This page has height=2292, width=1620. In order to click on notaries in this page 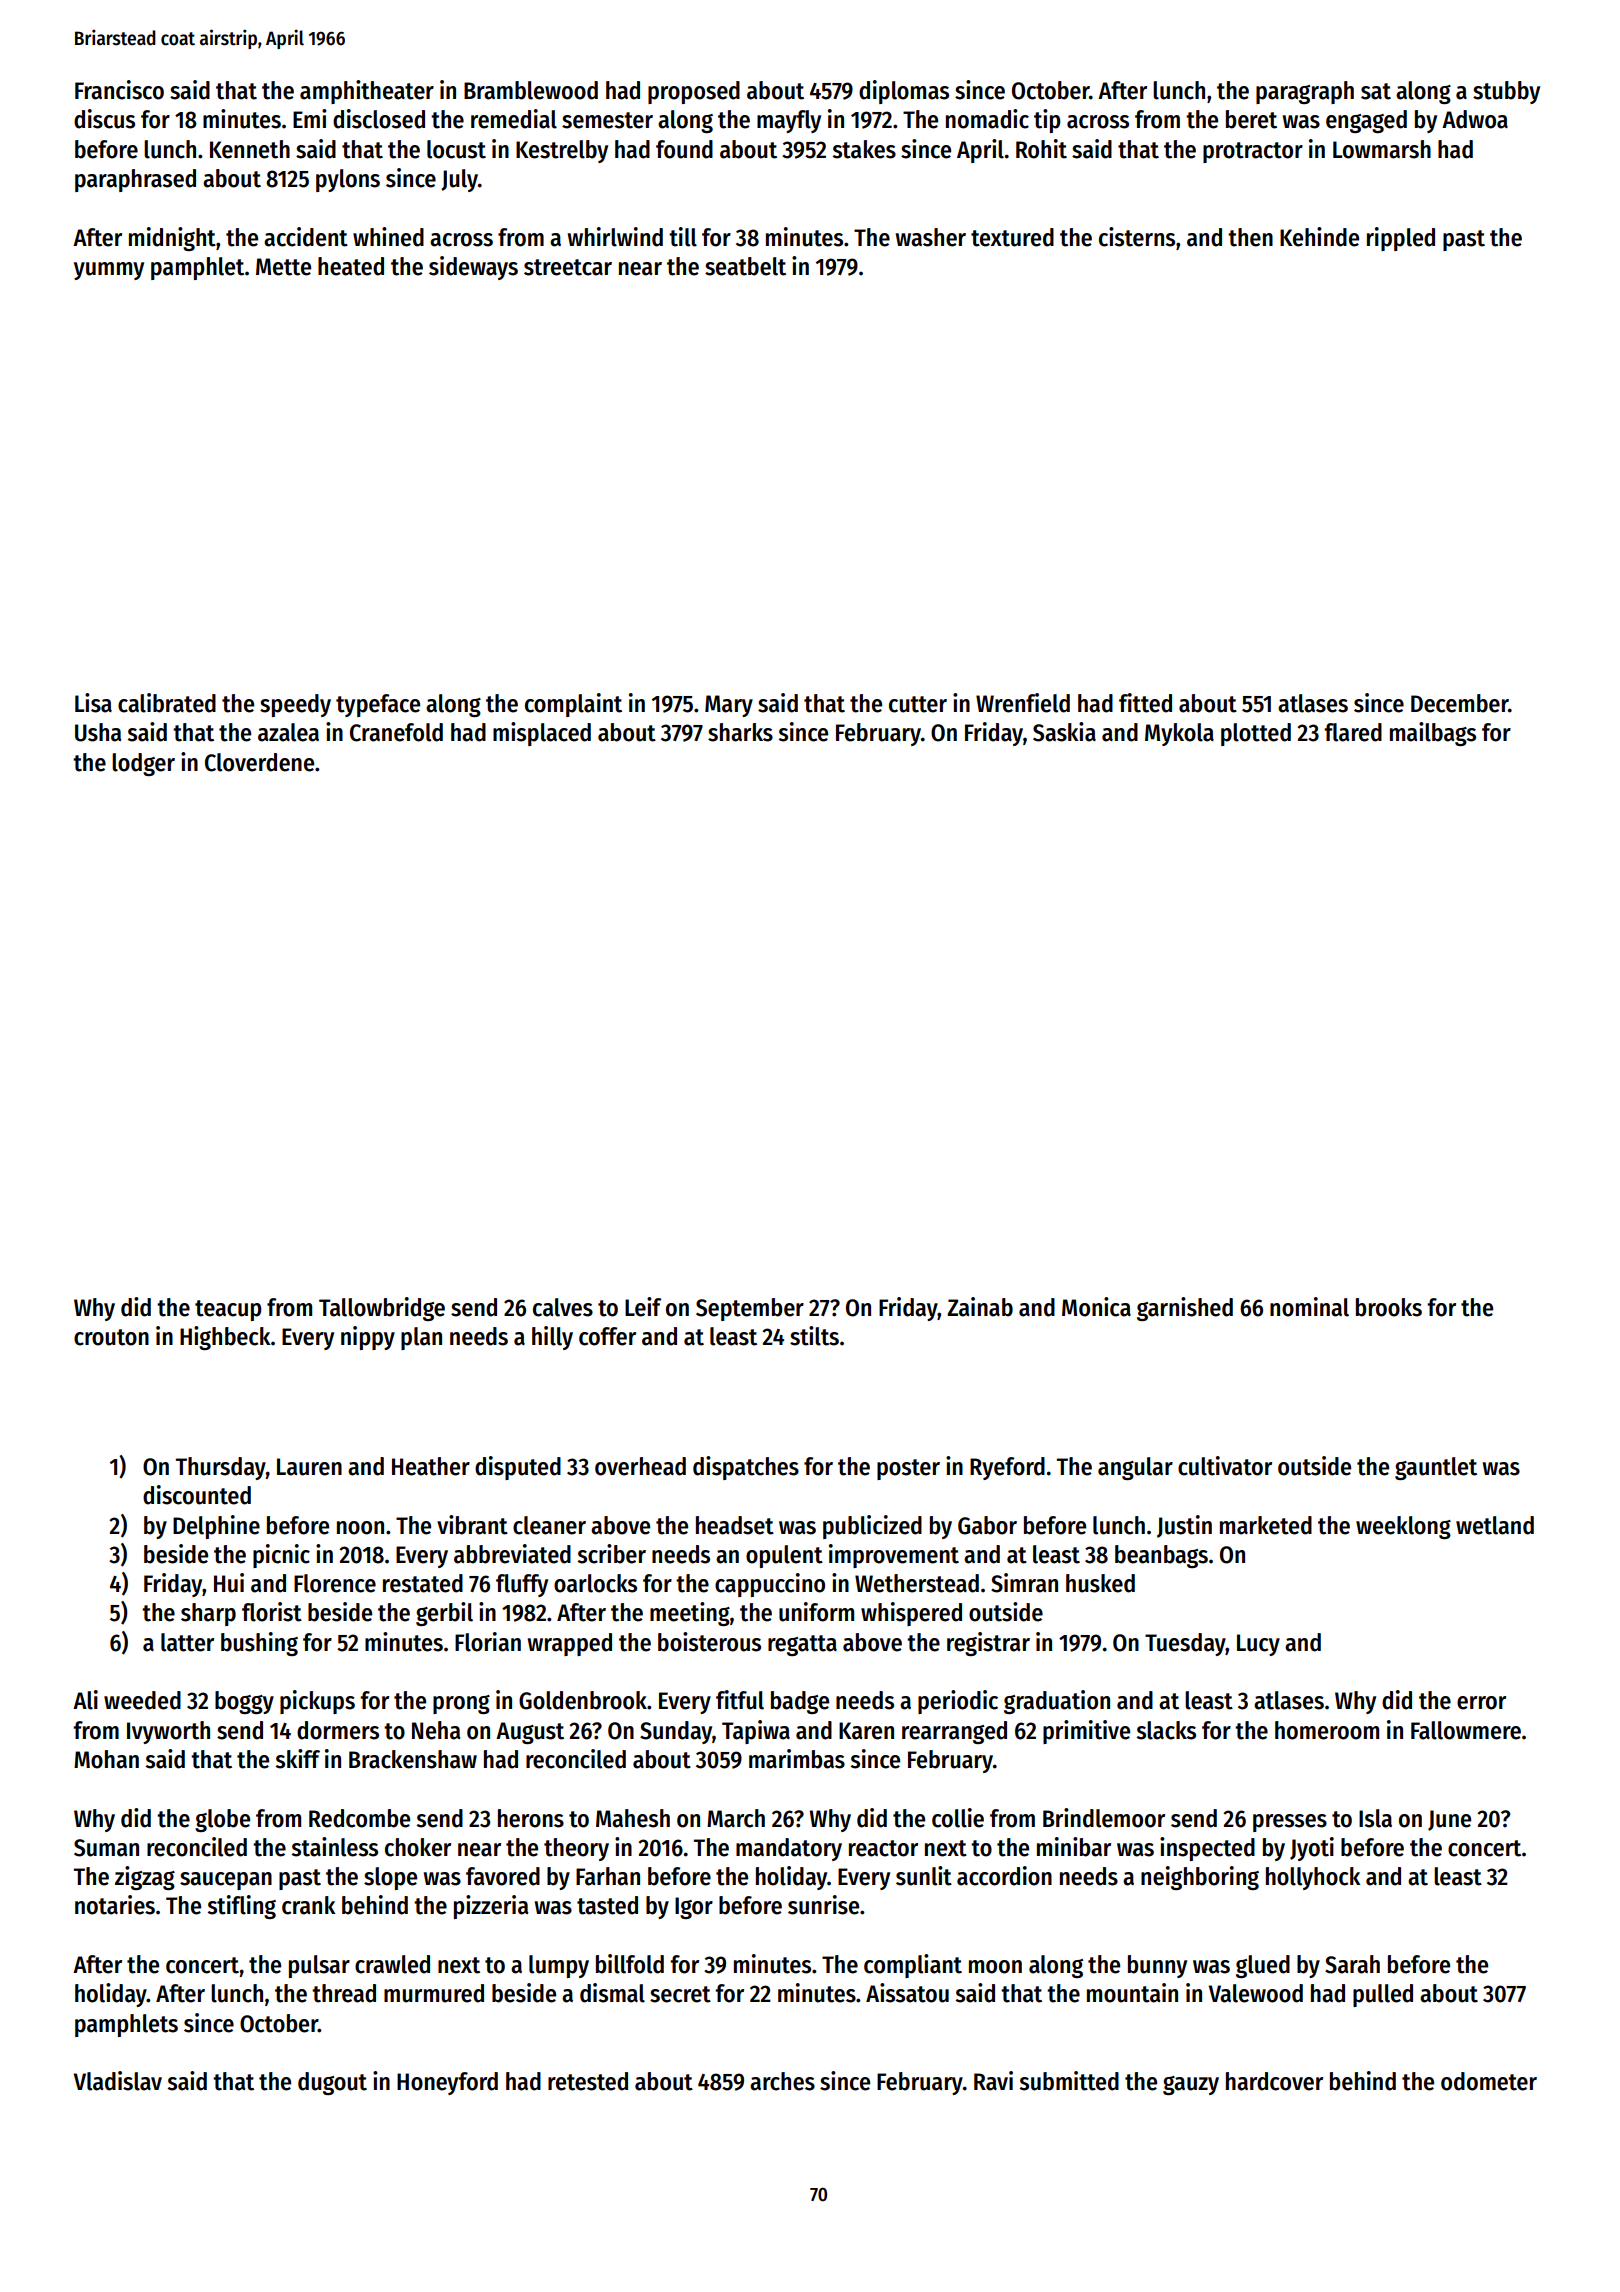, I will do `click(115, 1905)`.
